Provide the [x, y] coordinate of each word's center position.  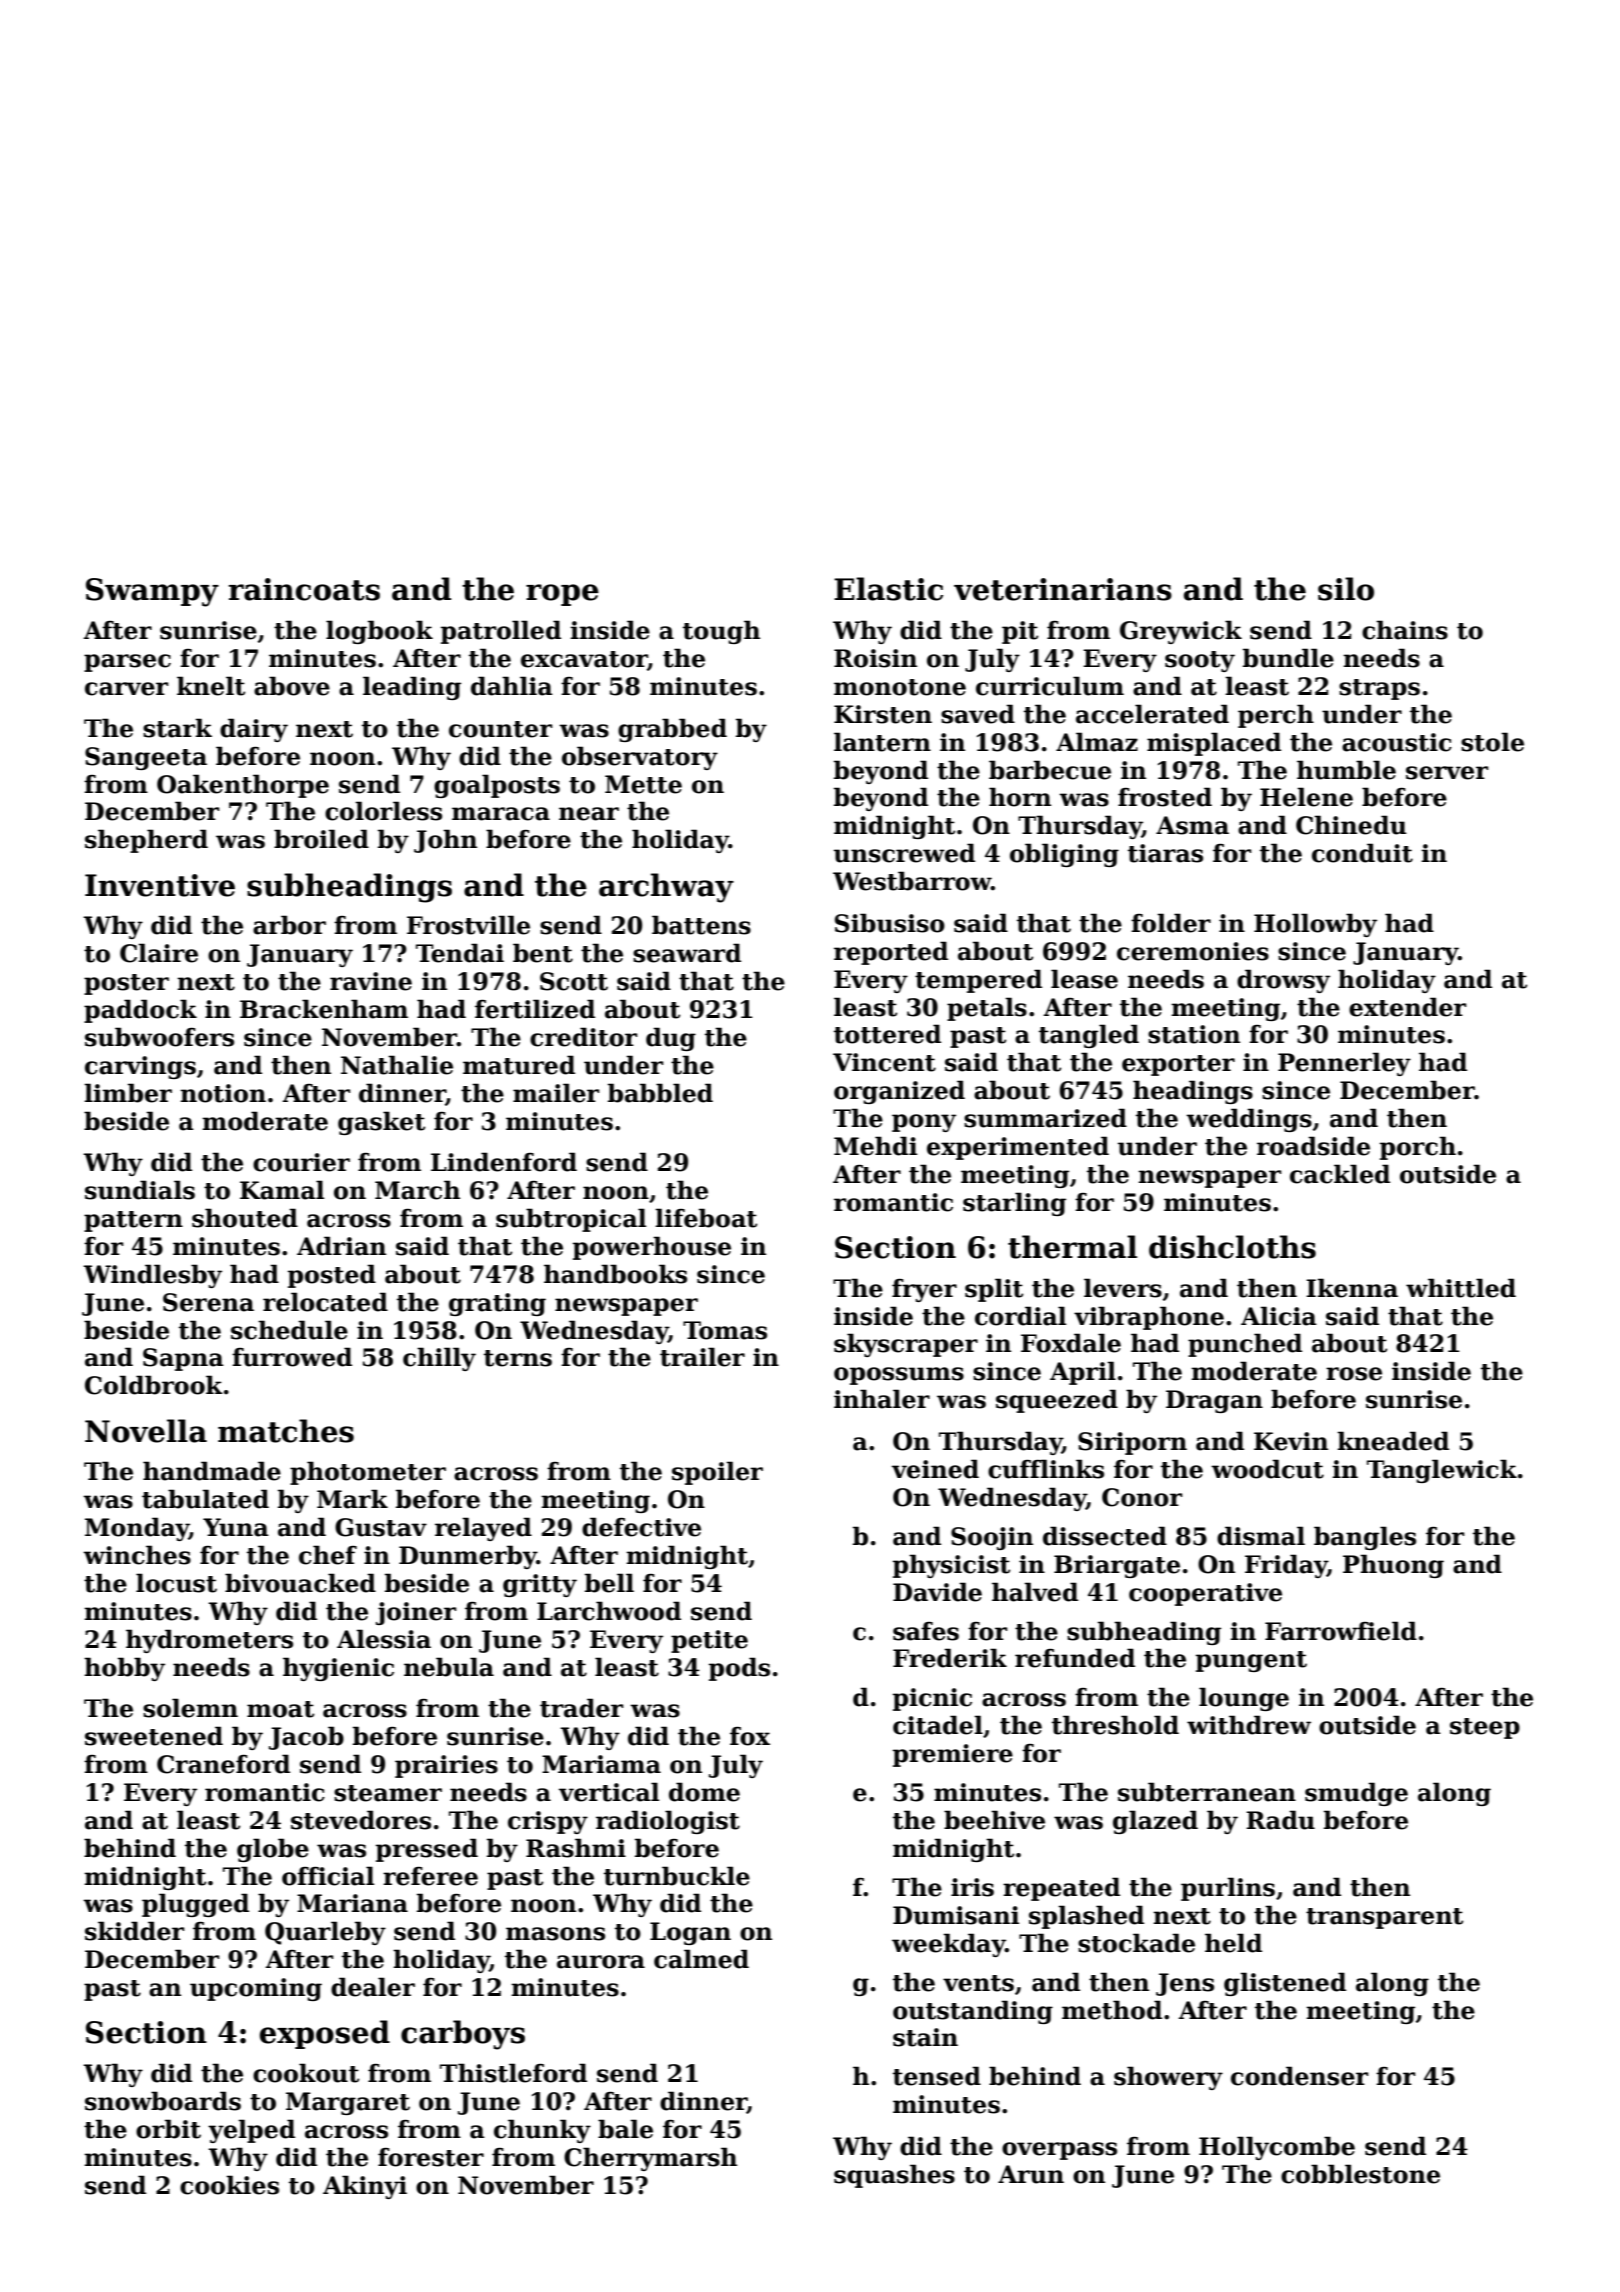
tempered [978, 981]
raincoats [304, 589]
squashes [894, 2176]
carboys [463, 2035]
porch [1418, 1148]
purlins [1228, 1889]
